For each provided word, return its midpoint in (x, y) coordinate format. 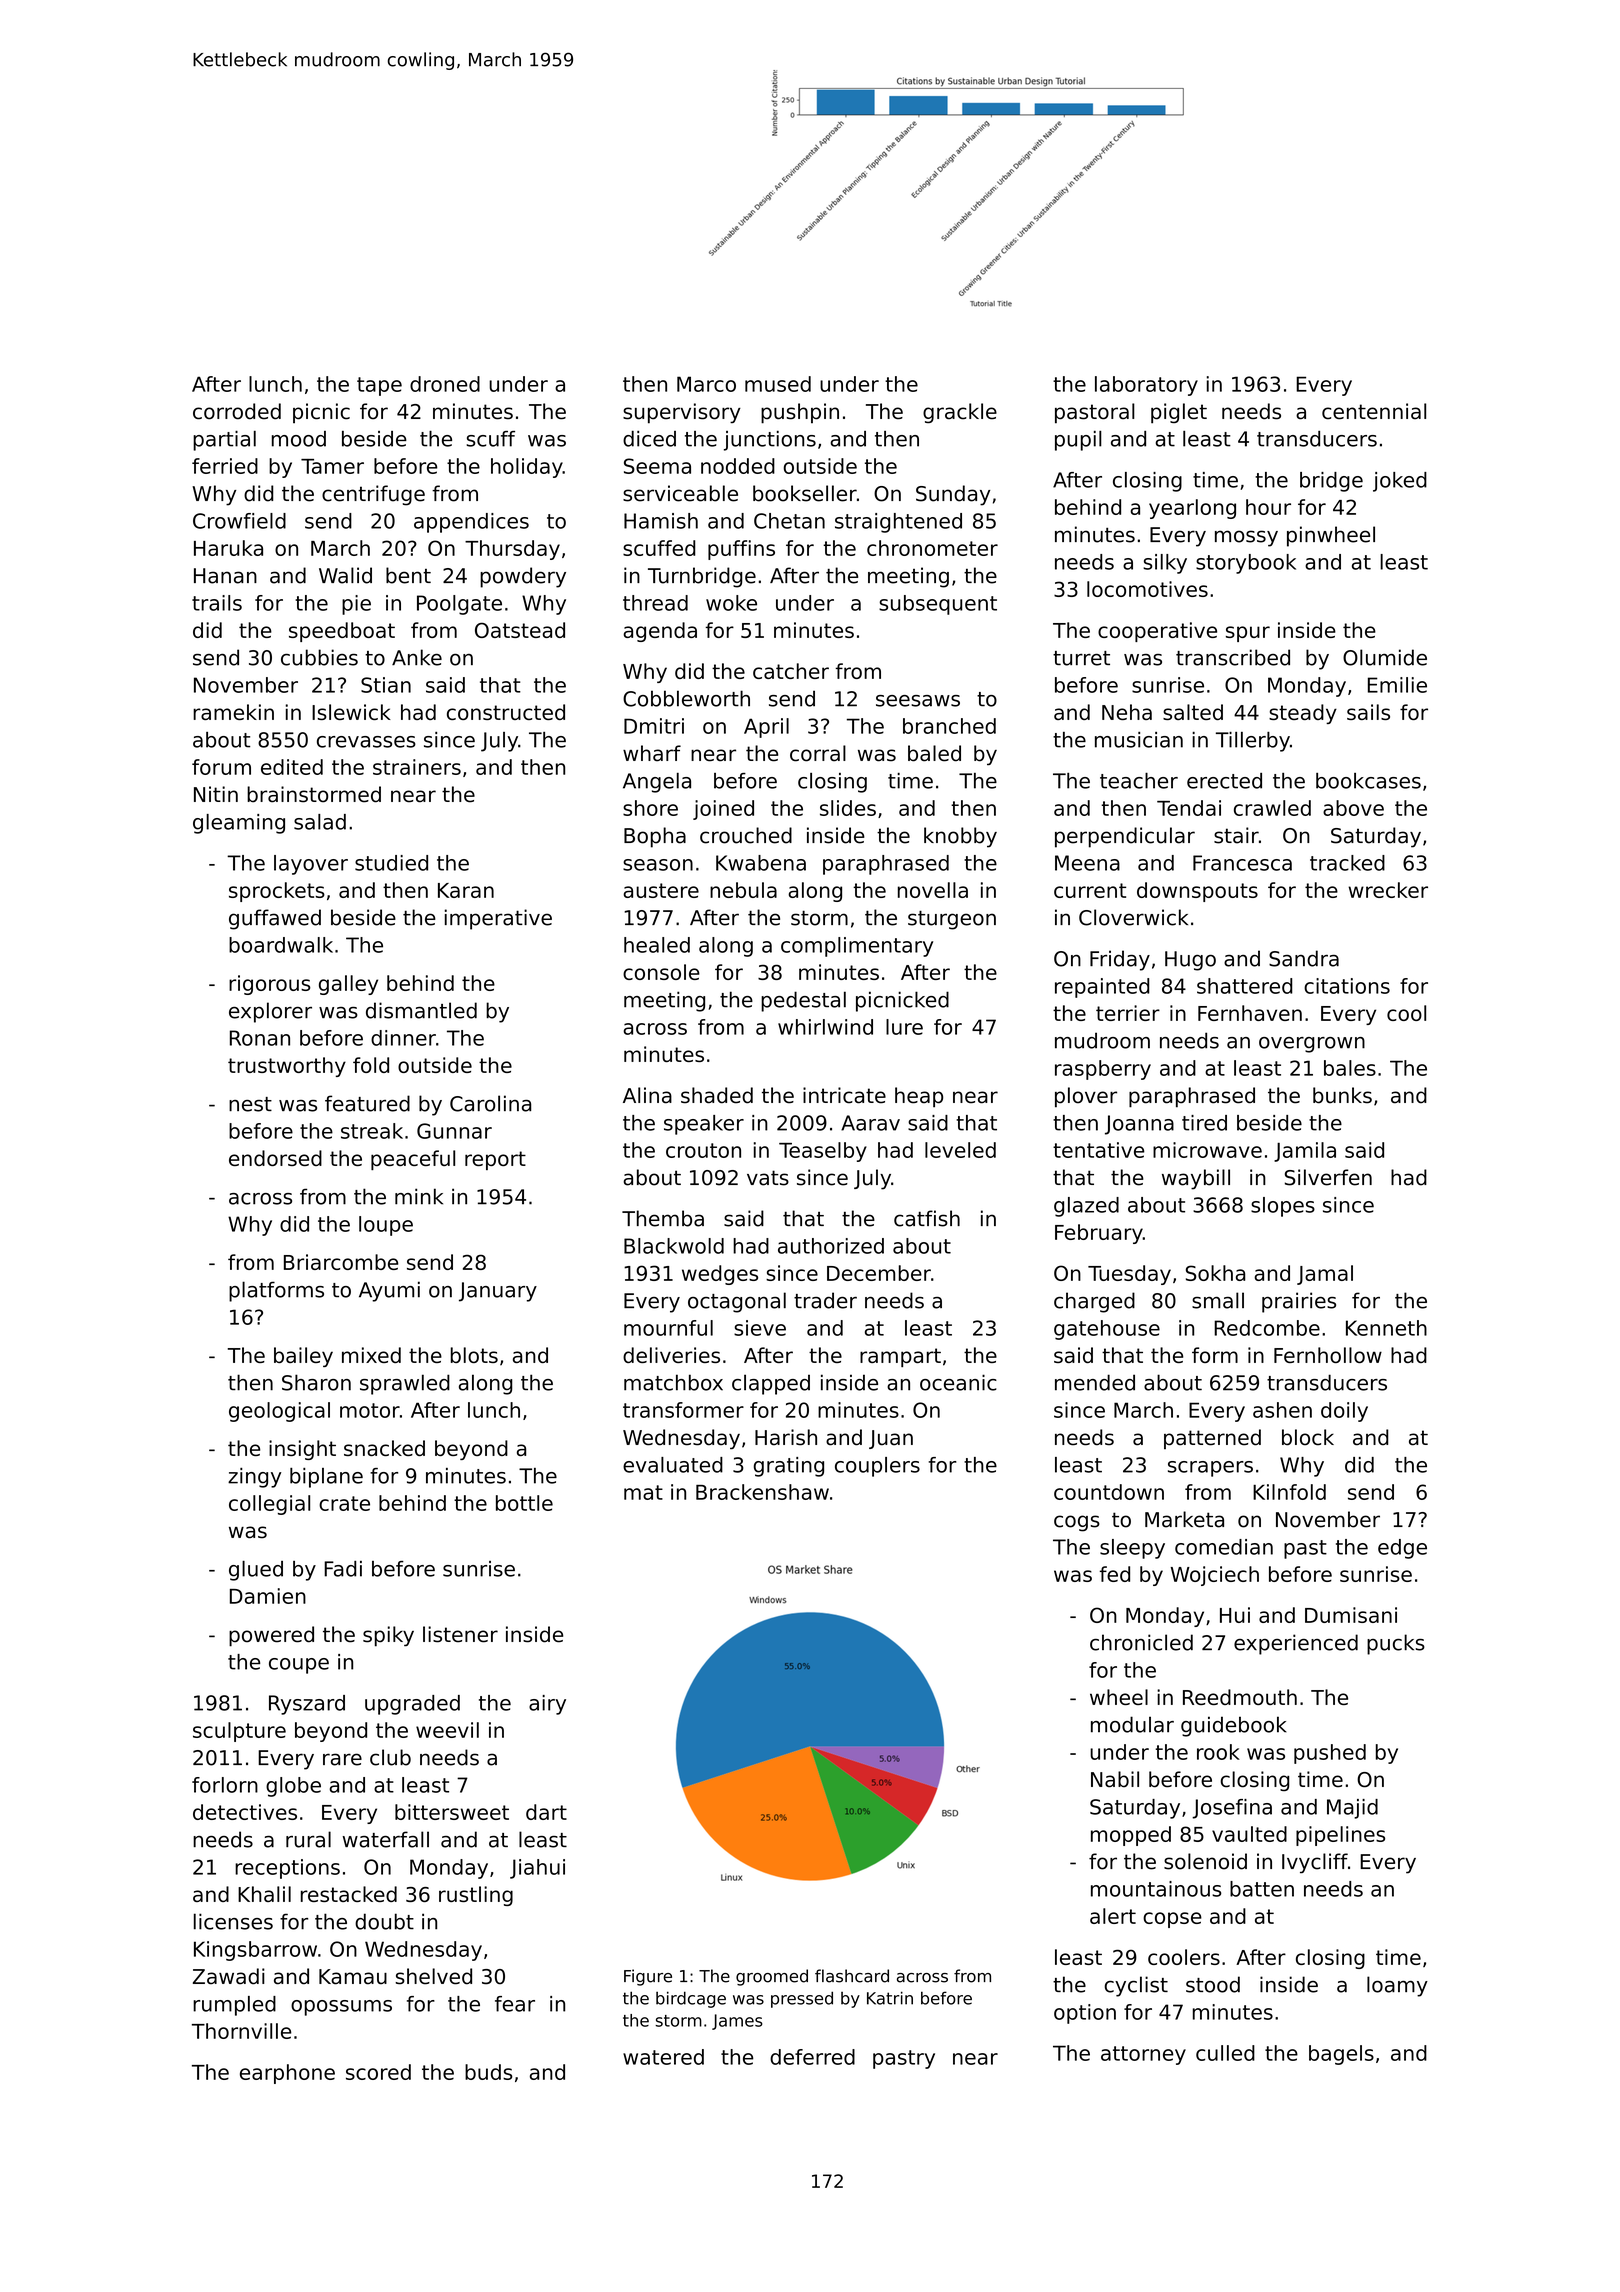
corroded (237, 411)
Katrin (890, 1998)
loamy (1397, 1986)
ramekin (233, 712)
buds (489, 2072)
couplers (877, 1467)
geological (279, 1412)
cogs (1077, 1523)
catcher (791, 671)
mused (778, 384)
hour (1268, 507)
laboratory (1146, 386)
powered (271, 1636)
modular (1132, 1724)
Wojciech (1215, 1576)
